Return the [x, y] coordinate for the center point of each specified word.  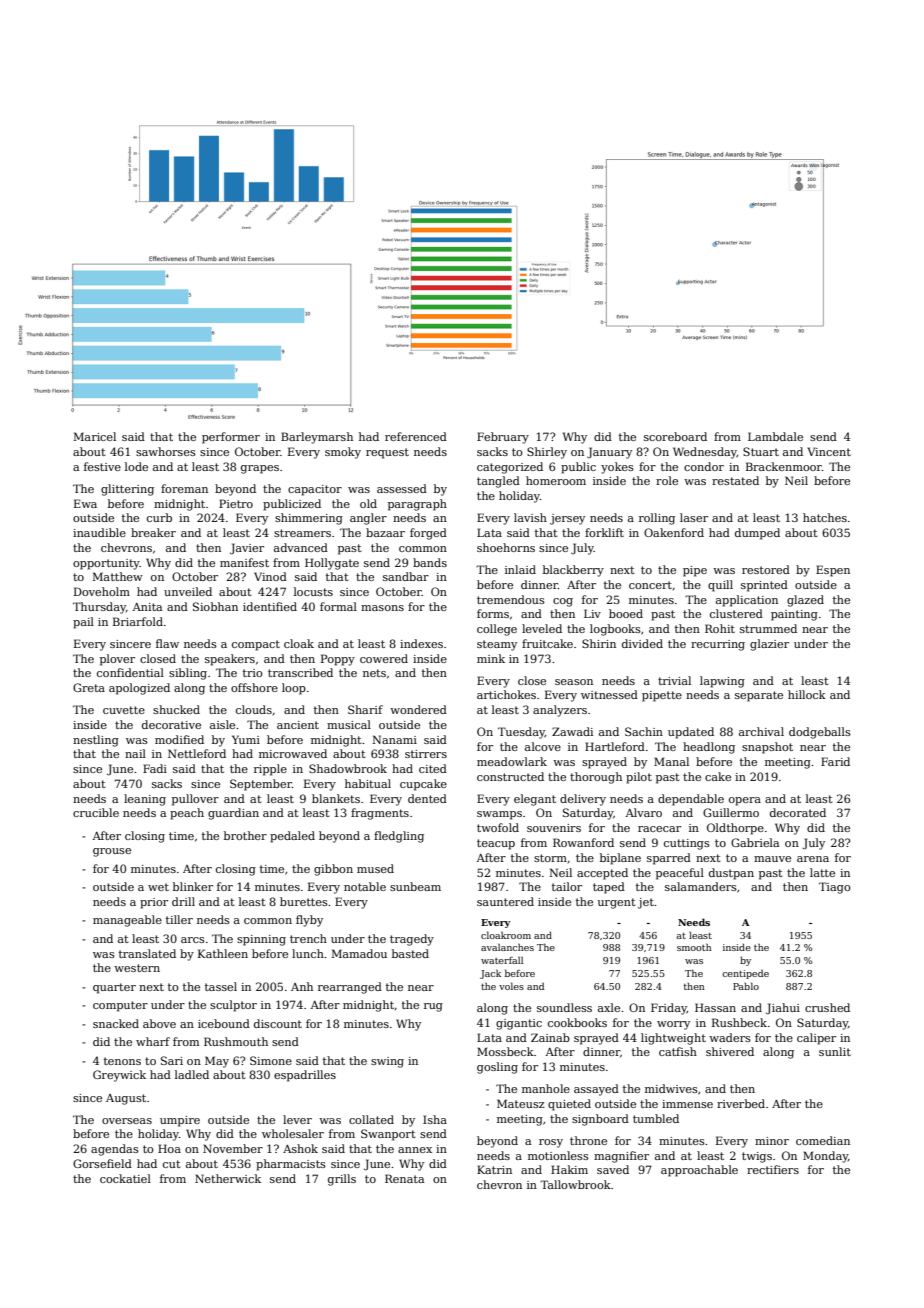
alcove [543, 746]
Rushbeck [739, 1022]
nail [135, 753]
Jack [490, 974]
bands [430, 562]
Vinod [270, 576]
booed [626, 613]
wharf [153, 1041]
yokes [617, 468]
